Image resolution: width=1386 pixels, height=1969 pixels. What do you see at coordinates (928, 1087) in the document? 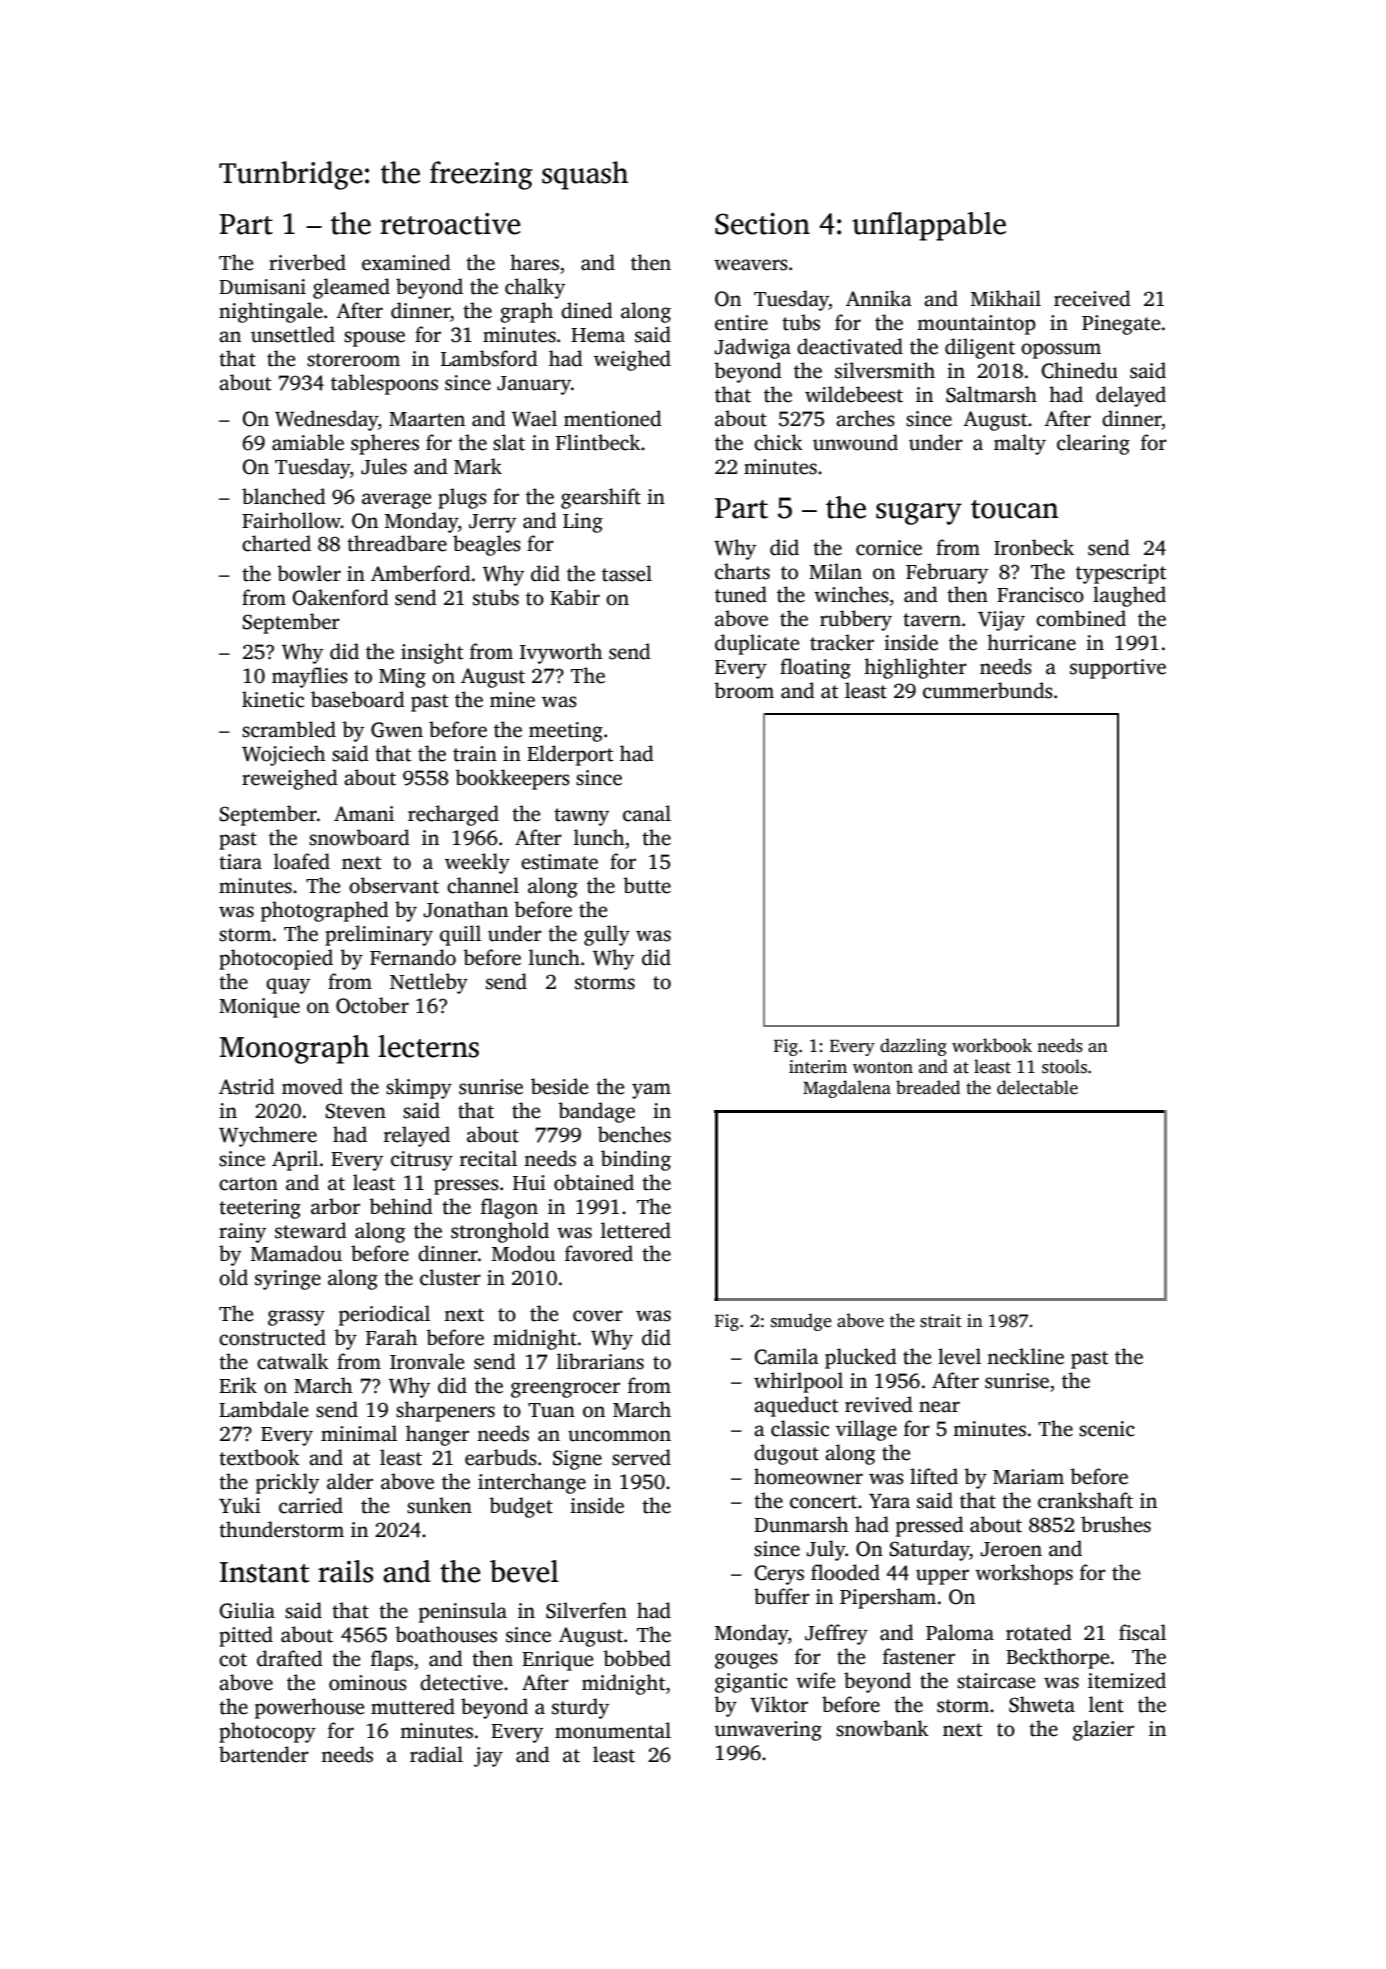
I see `breaded` at bounding box center [928, 1087].
